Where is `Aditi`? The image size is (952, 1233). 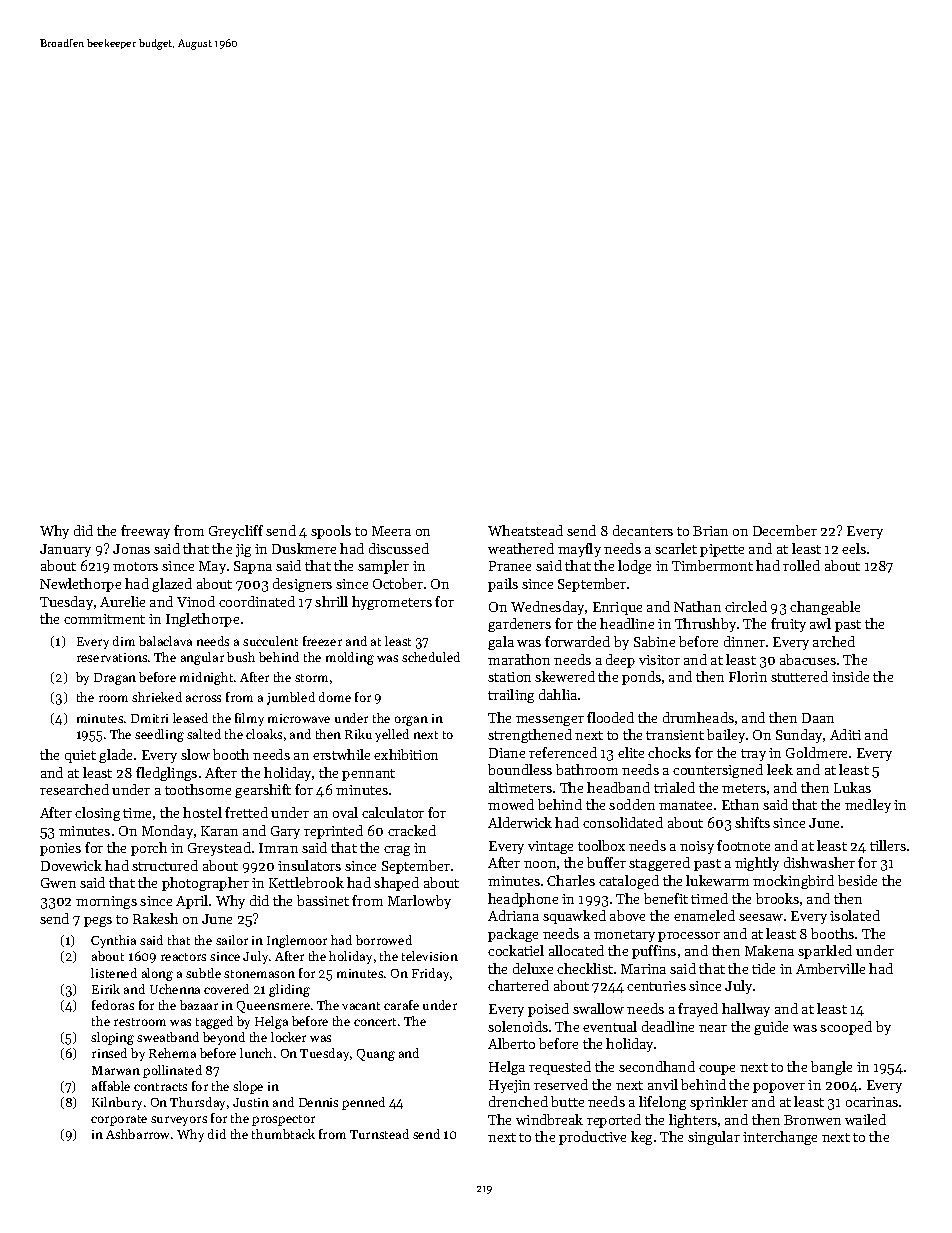 Aditi is located at coordinates (845, 734).
